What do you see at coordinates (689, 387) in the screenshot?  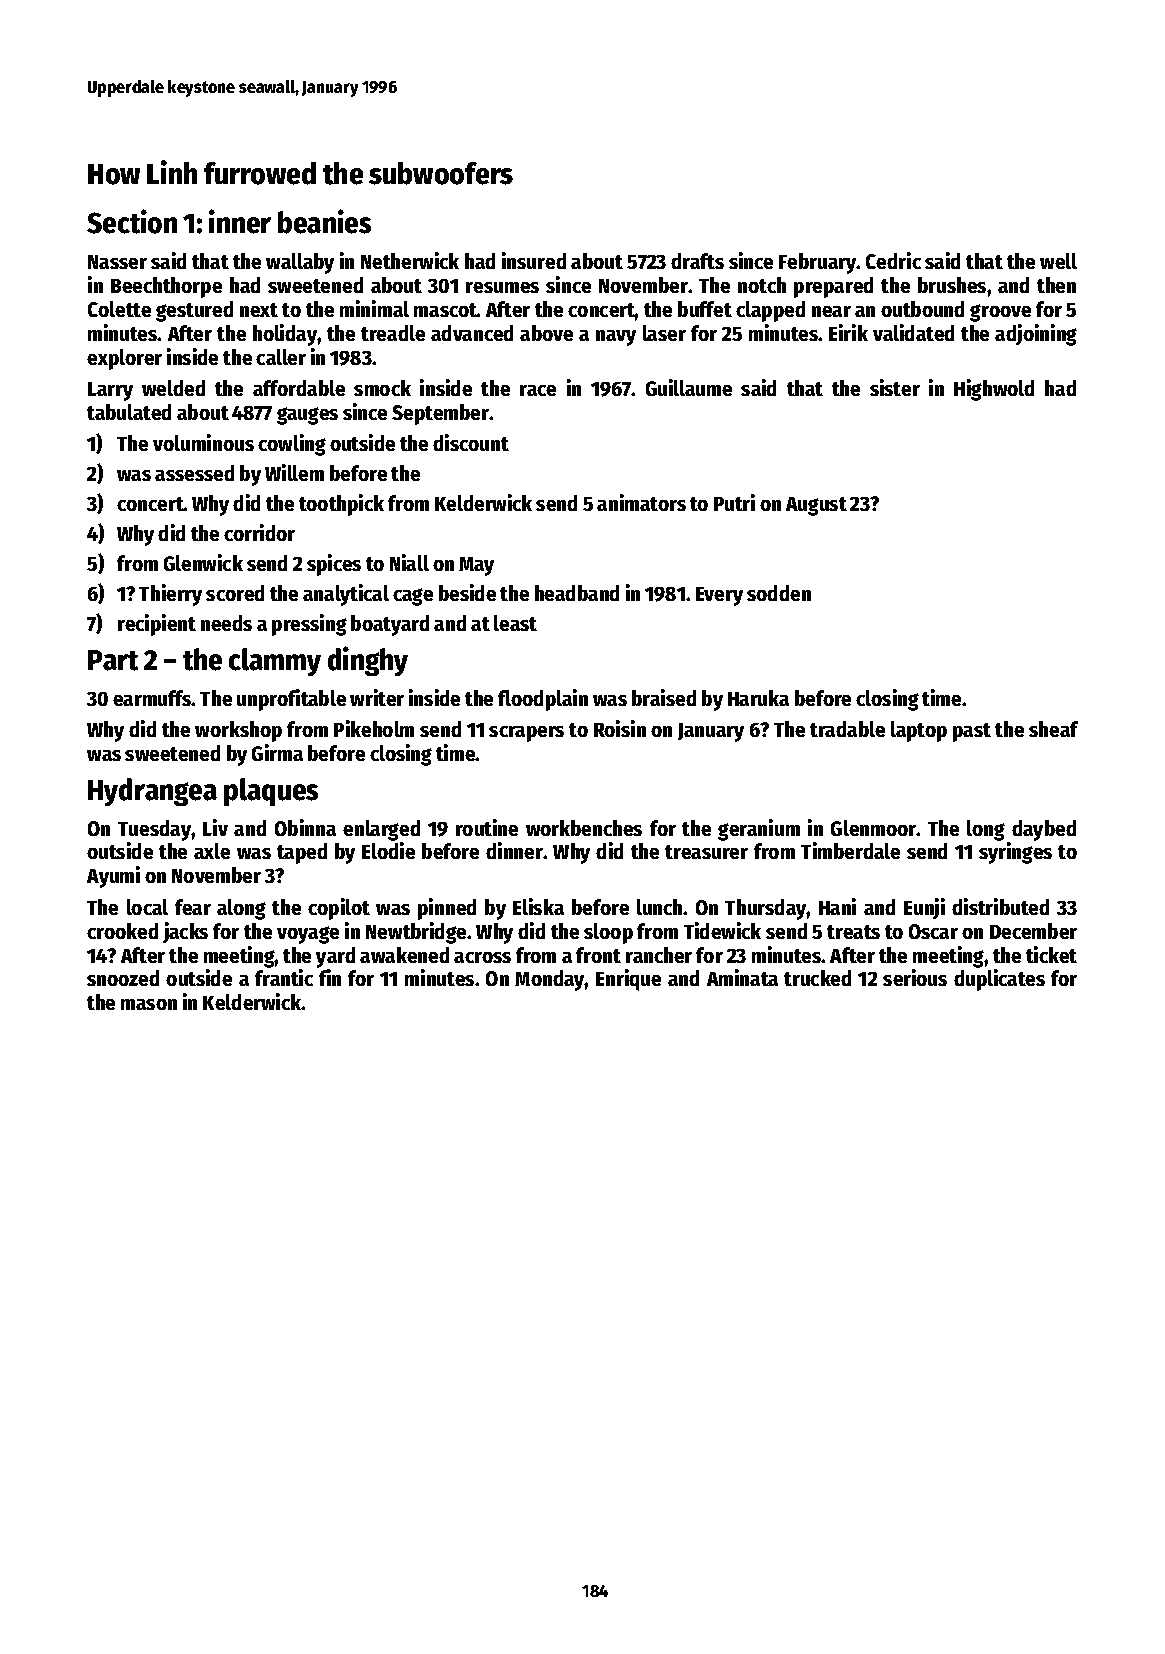 I see `Guillaume` at bounding box center [689, 387].
